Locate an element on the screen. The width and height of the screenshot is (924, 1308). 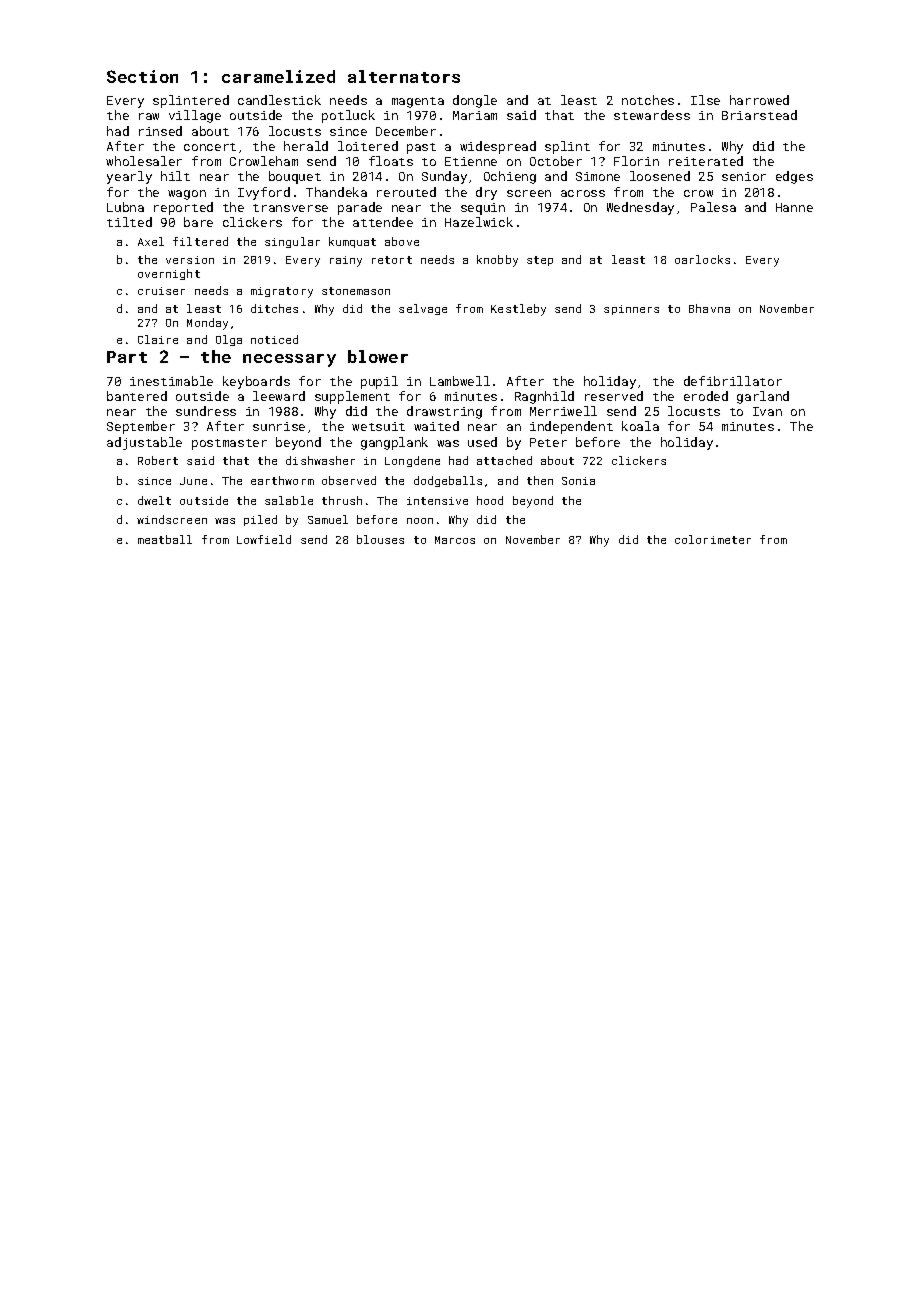
Marcos is located at coordinates (455, 540).
